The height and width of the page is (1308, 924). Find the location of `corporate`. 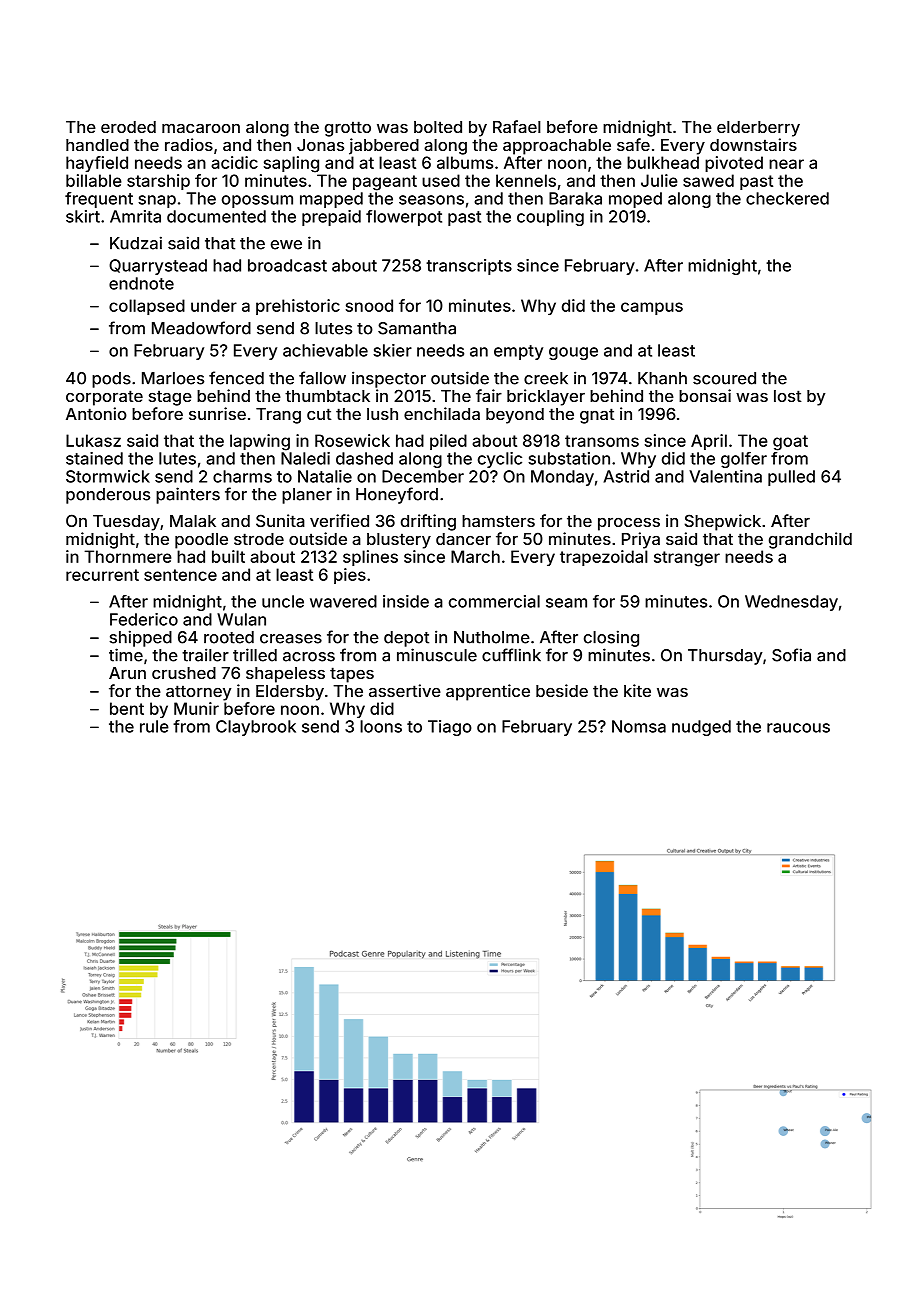

corporate is located at coordinates (104, 398).
